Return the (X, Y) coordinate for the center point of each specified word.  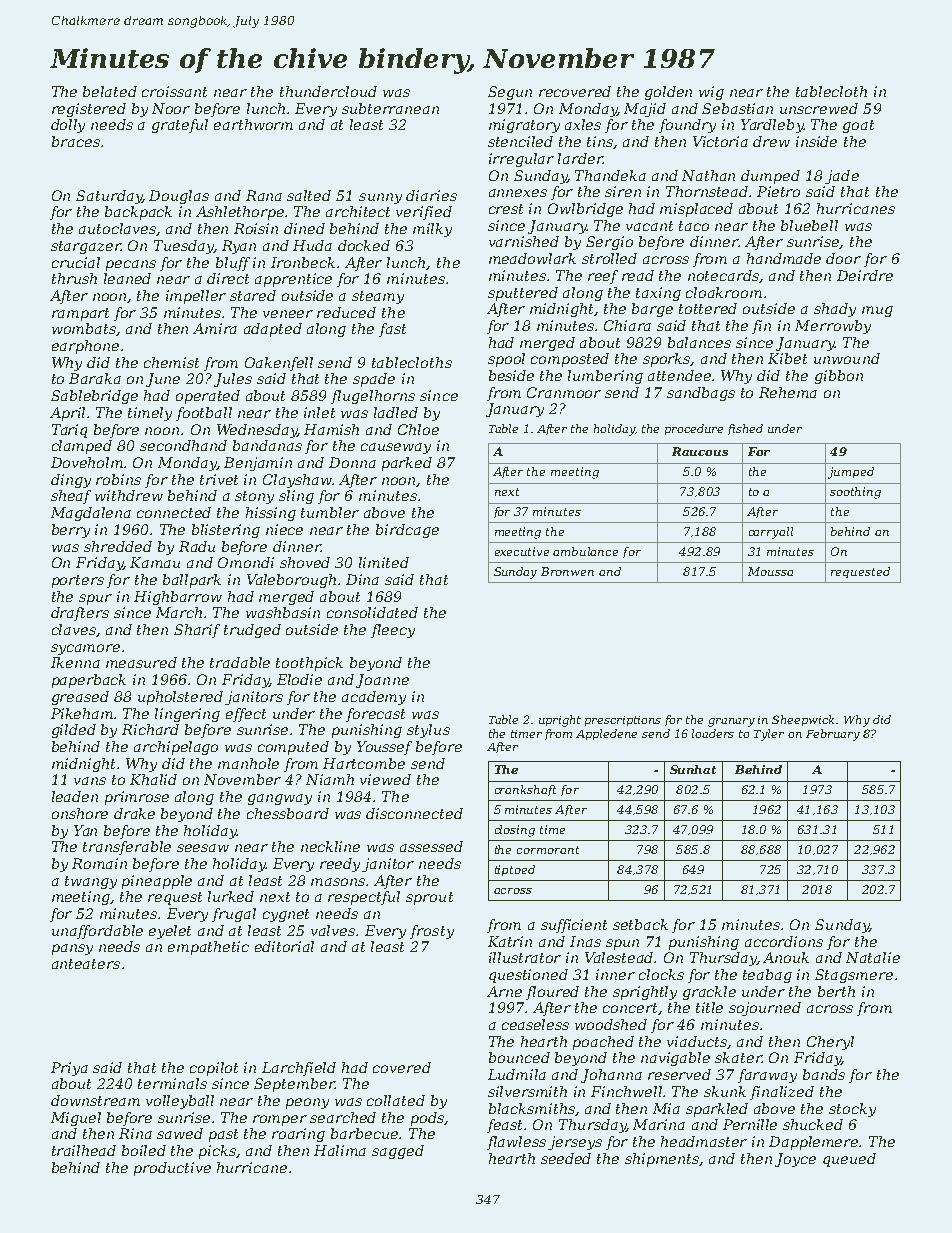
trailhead (84, 1150)
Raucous (700, 451)
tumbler (330, 512)
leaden (75, 796)
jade (842, 177)
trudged (252, 631)
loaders (713, 733)
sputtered (523, 294)
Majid (645, 110)
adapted (273, 330)
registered (89, 110)
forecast (375, 715)
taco (694, 226)
